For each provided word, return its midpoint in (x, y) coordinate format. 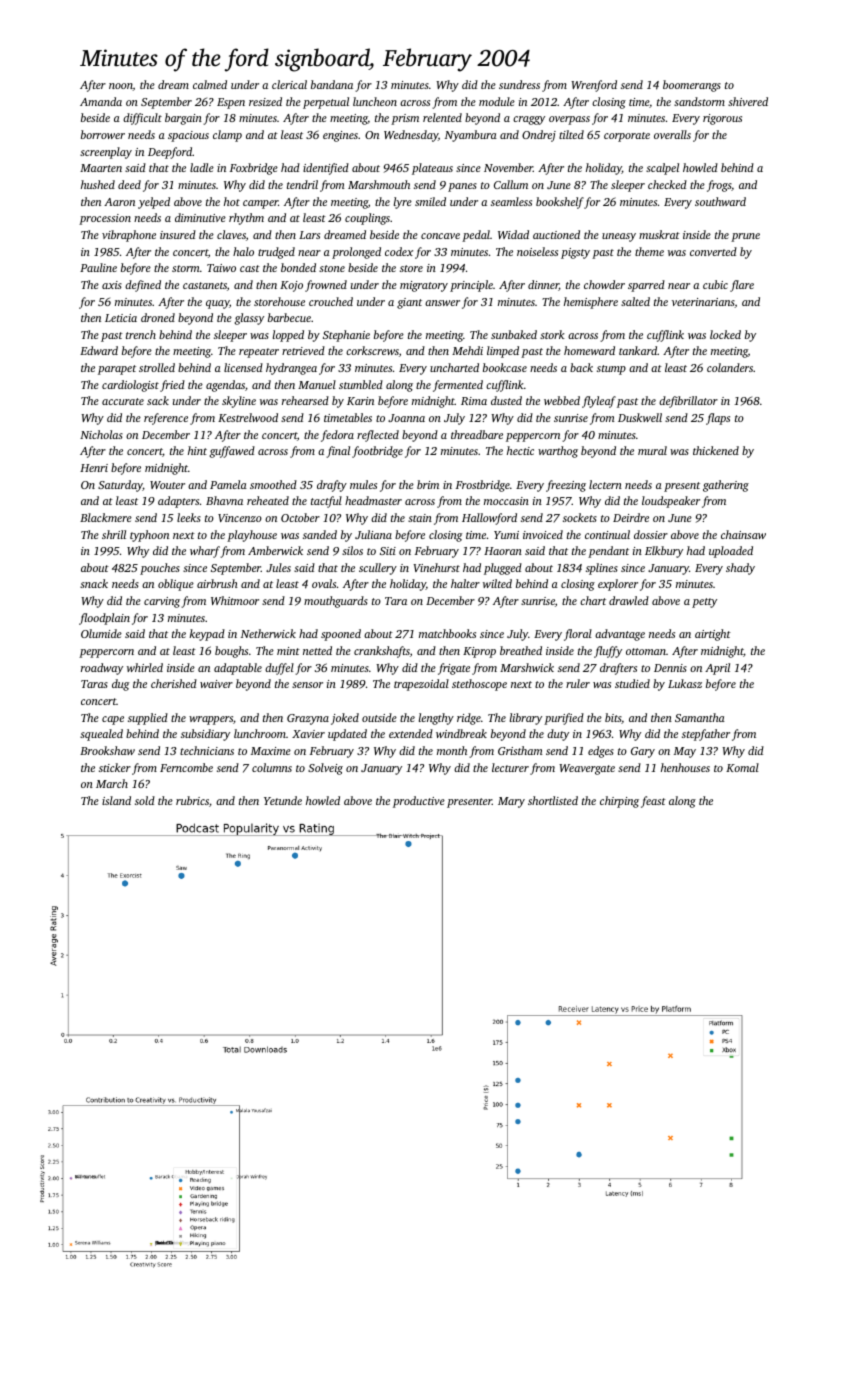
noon (121, 87)
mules (363, 484)
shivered (748, 101)
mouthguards (336, 602)
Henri (94, 468)
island (116, 800)
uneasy (619, 237)
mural (652, 450)
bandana (332, 84)
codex (399, 251)
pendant (608, 552)
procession (105, 219)
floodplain (104, 619)
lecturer (510, 767)
